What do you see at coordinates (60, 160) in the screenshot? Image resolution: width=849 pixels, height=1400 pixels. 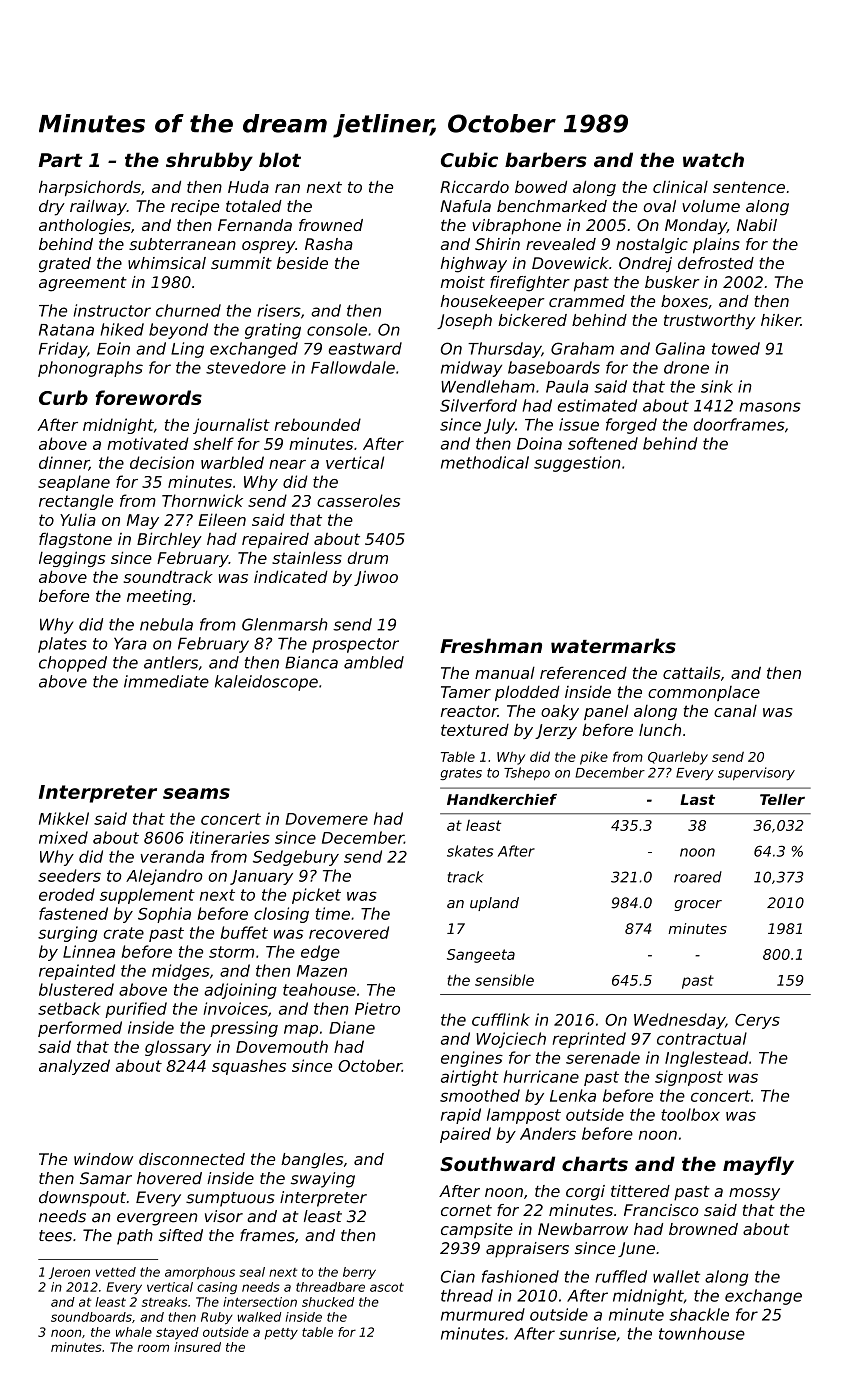 I see `Part` at bounding box center [60, 160].
